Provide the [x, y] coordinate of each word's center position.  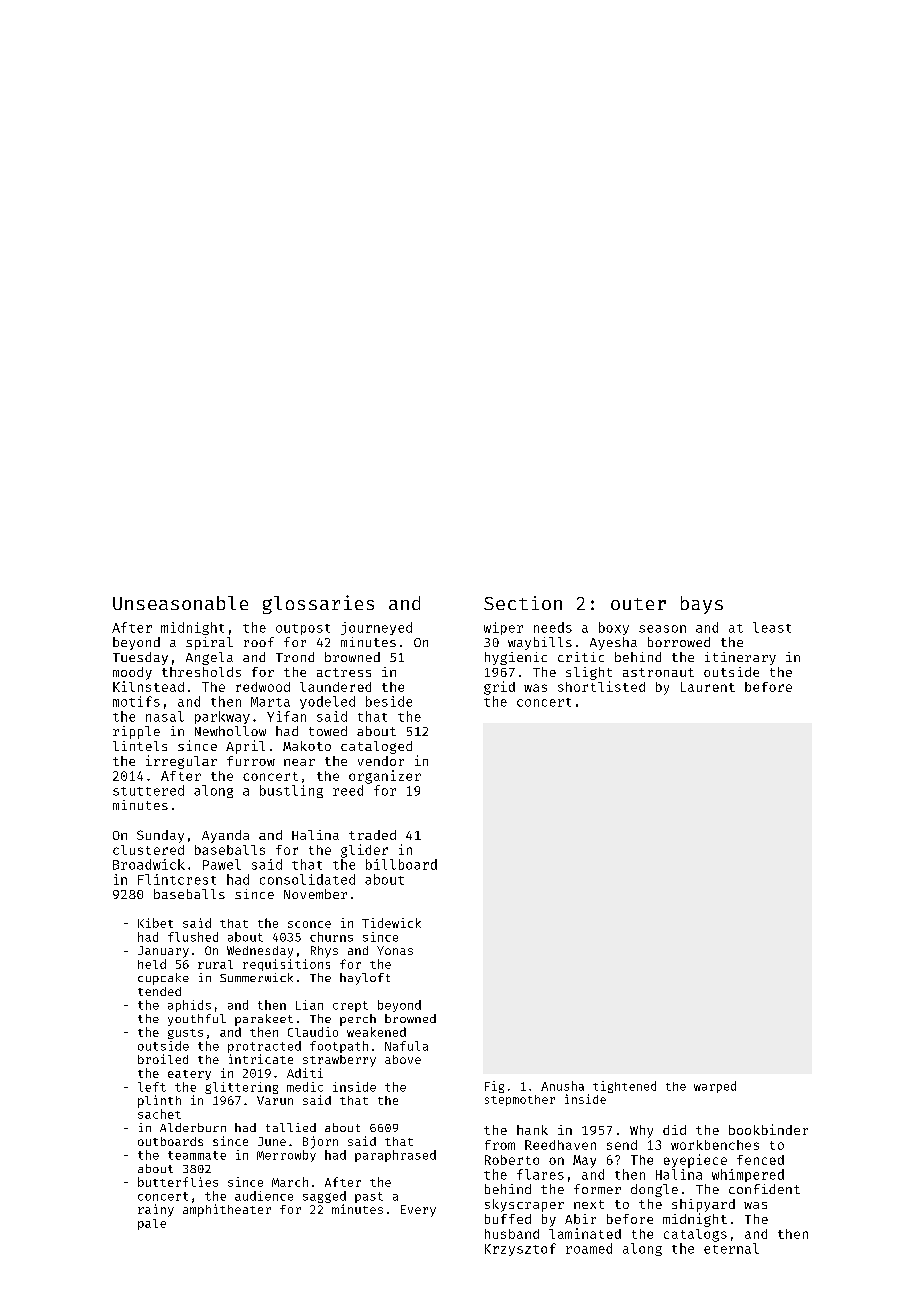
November [315, 894]
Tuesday [140, 658]
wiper [503, 628]
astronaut [658, 672]
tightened [624, 1087]
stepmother [520, 1100]
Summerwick [256, 977]
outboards [170, 1141]
